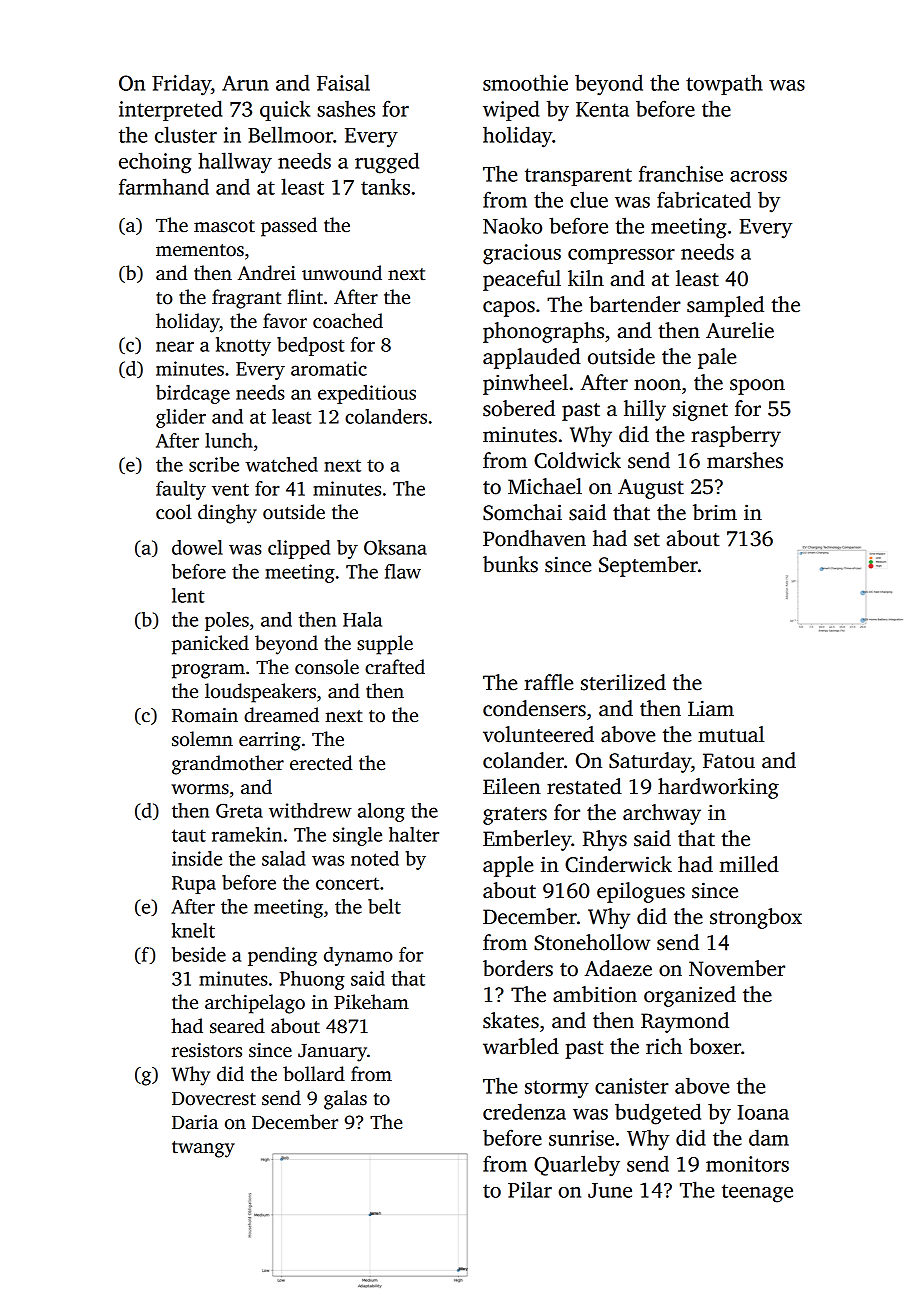 The image size is (924, 1314). I want to click on Faisal, so click(343, 82).
